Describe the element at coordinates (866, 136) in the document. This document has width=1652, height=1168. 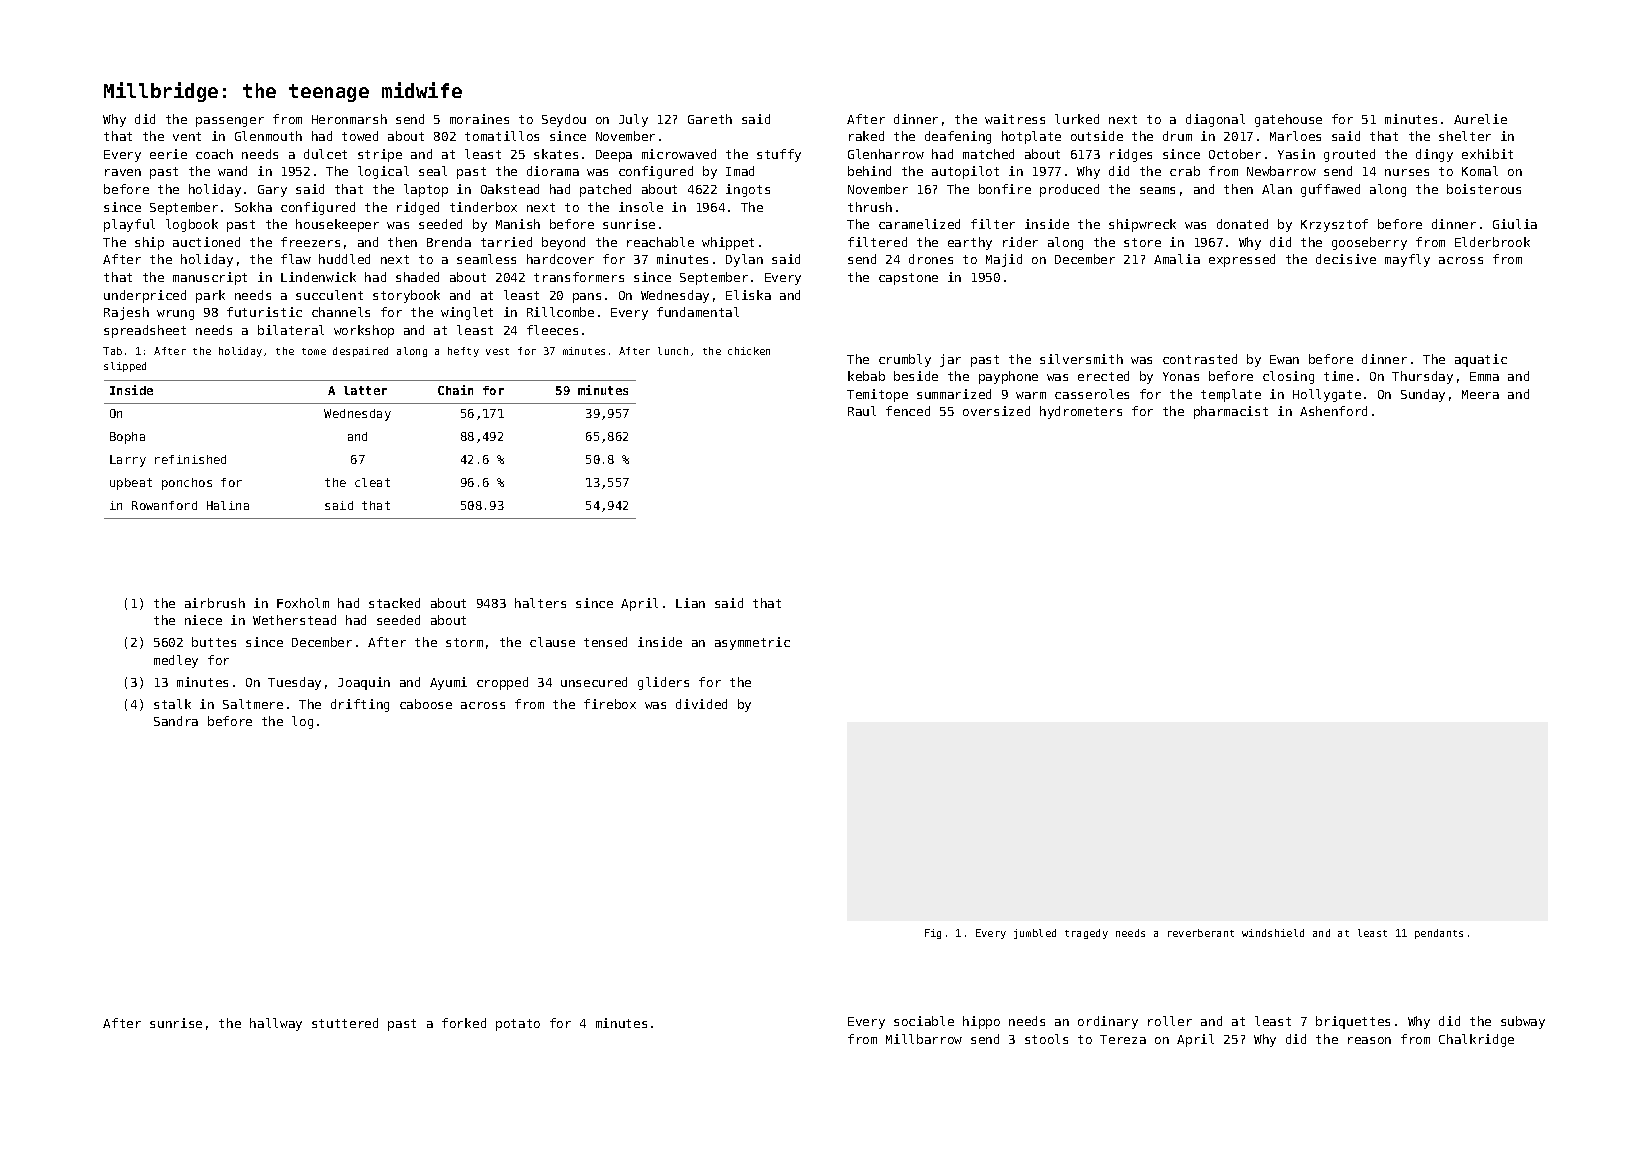
I see `raked` at that location.
